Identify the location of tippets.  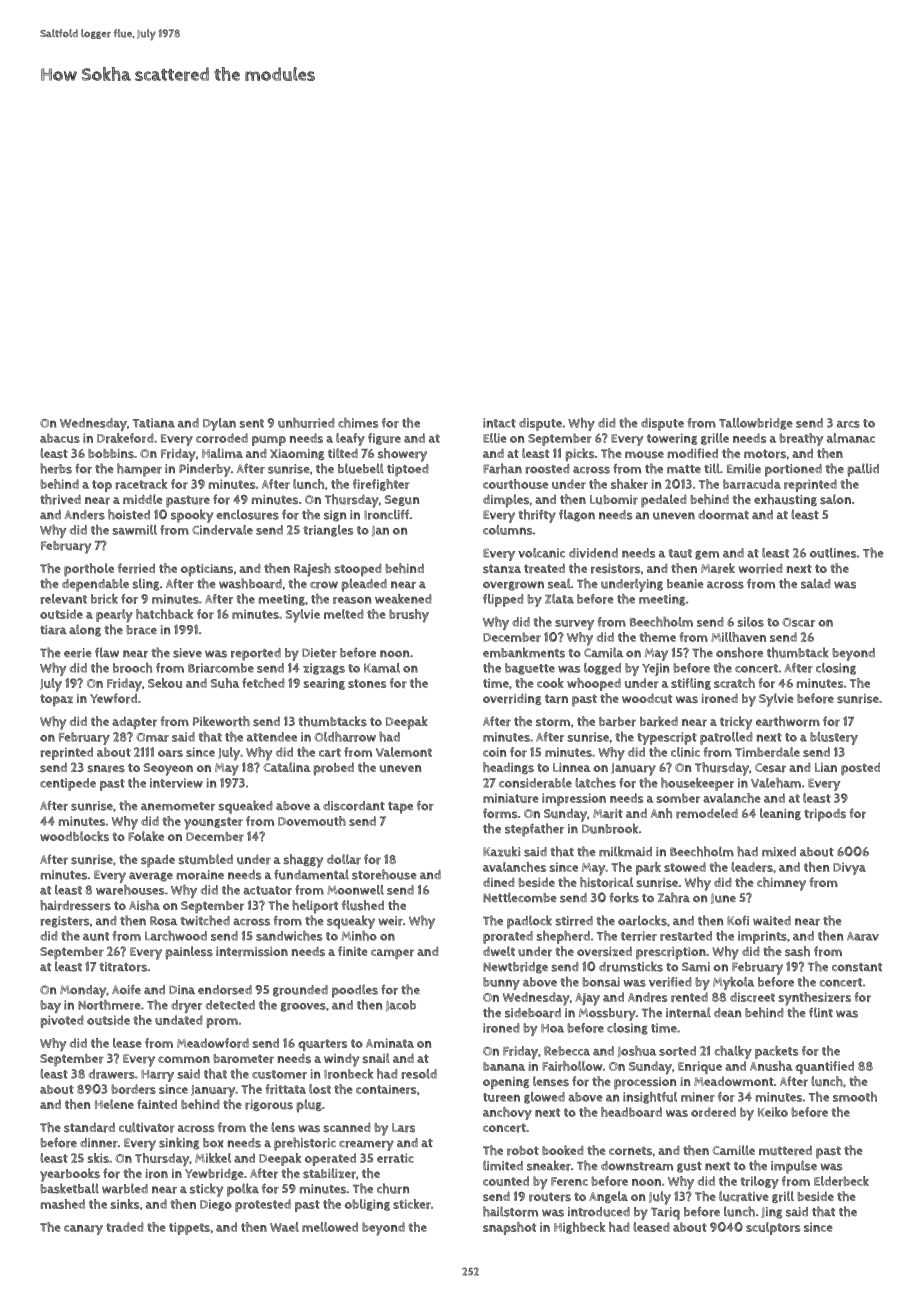
(189, 1228).
